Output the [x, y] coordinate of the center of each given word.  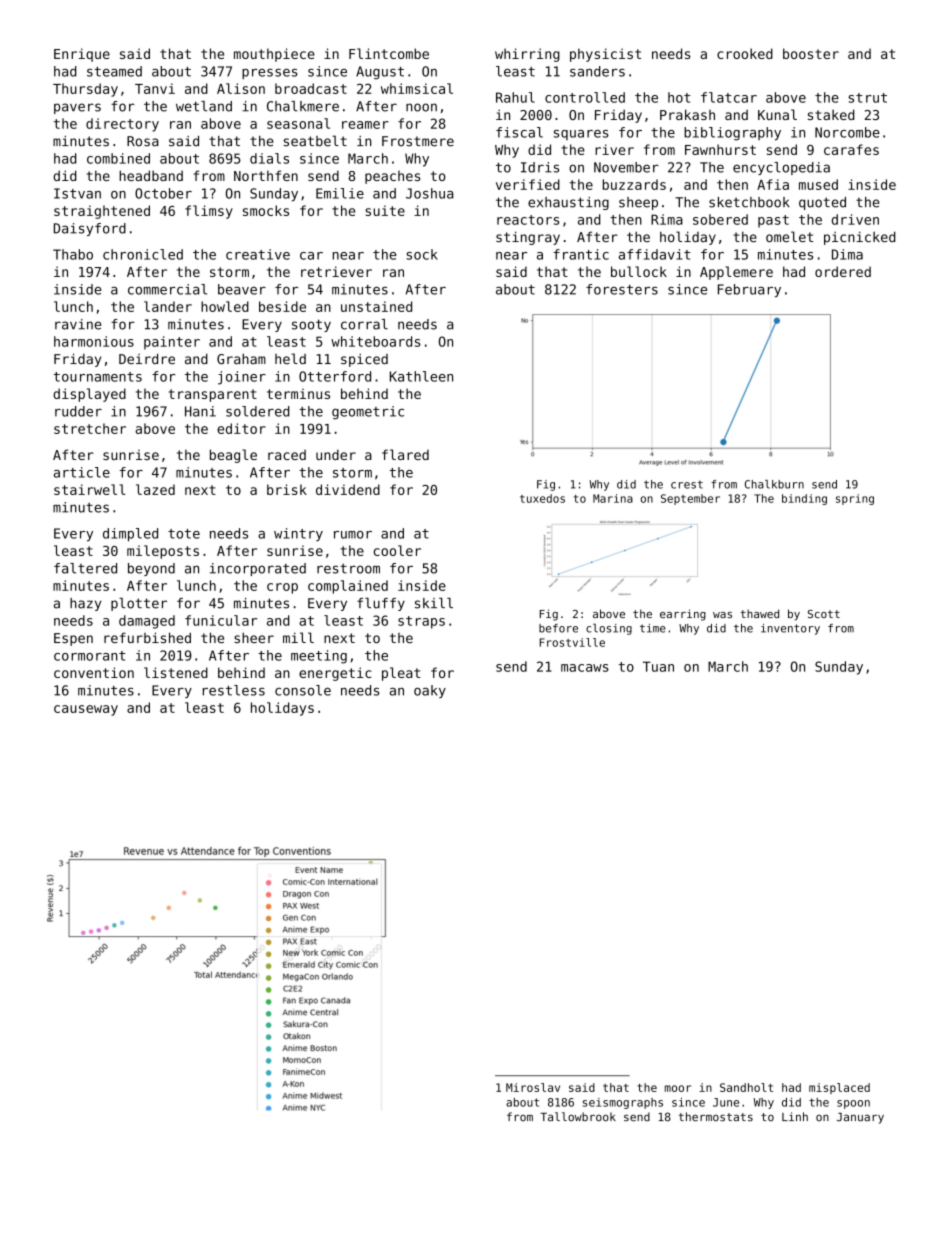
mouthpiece [274, 55]
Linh [795, 1116]
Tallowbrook [578, 1117]
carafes [851, 149]
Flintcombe [389, 53]
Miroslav [533, 1087]
